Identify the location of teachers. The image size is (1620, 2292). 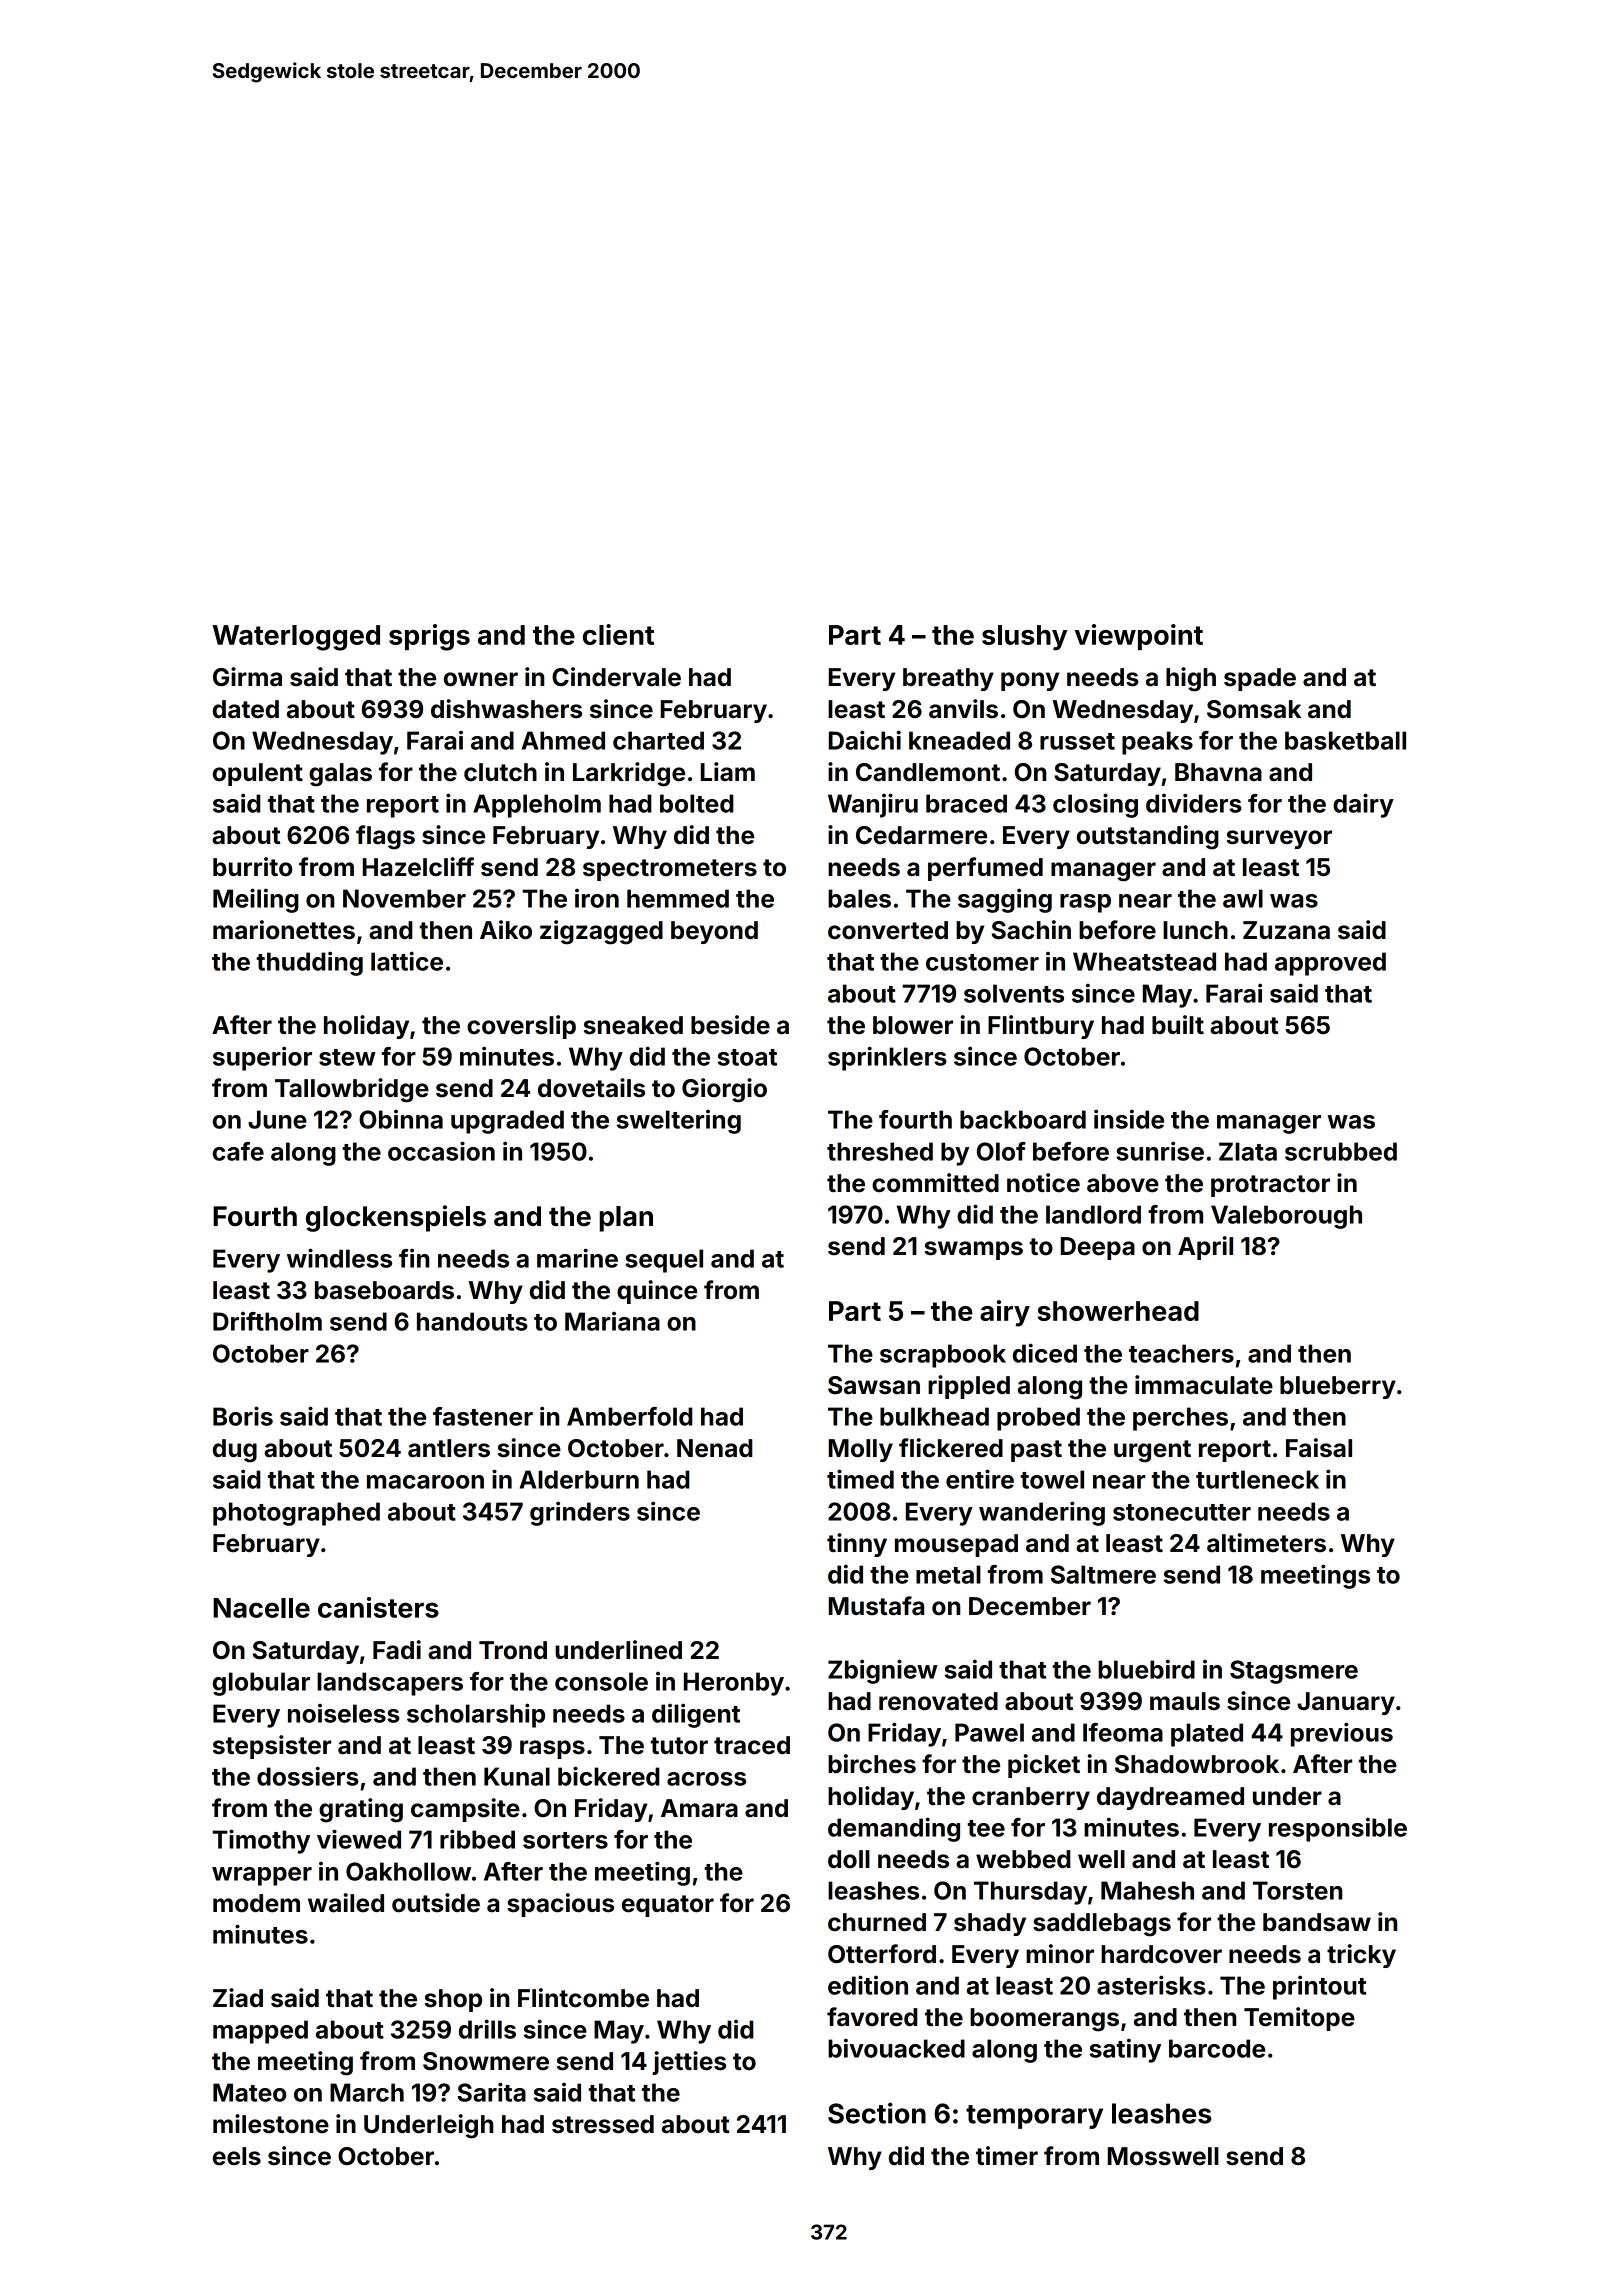
(1181, 1353).
